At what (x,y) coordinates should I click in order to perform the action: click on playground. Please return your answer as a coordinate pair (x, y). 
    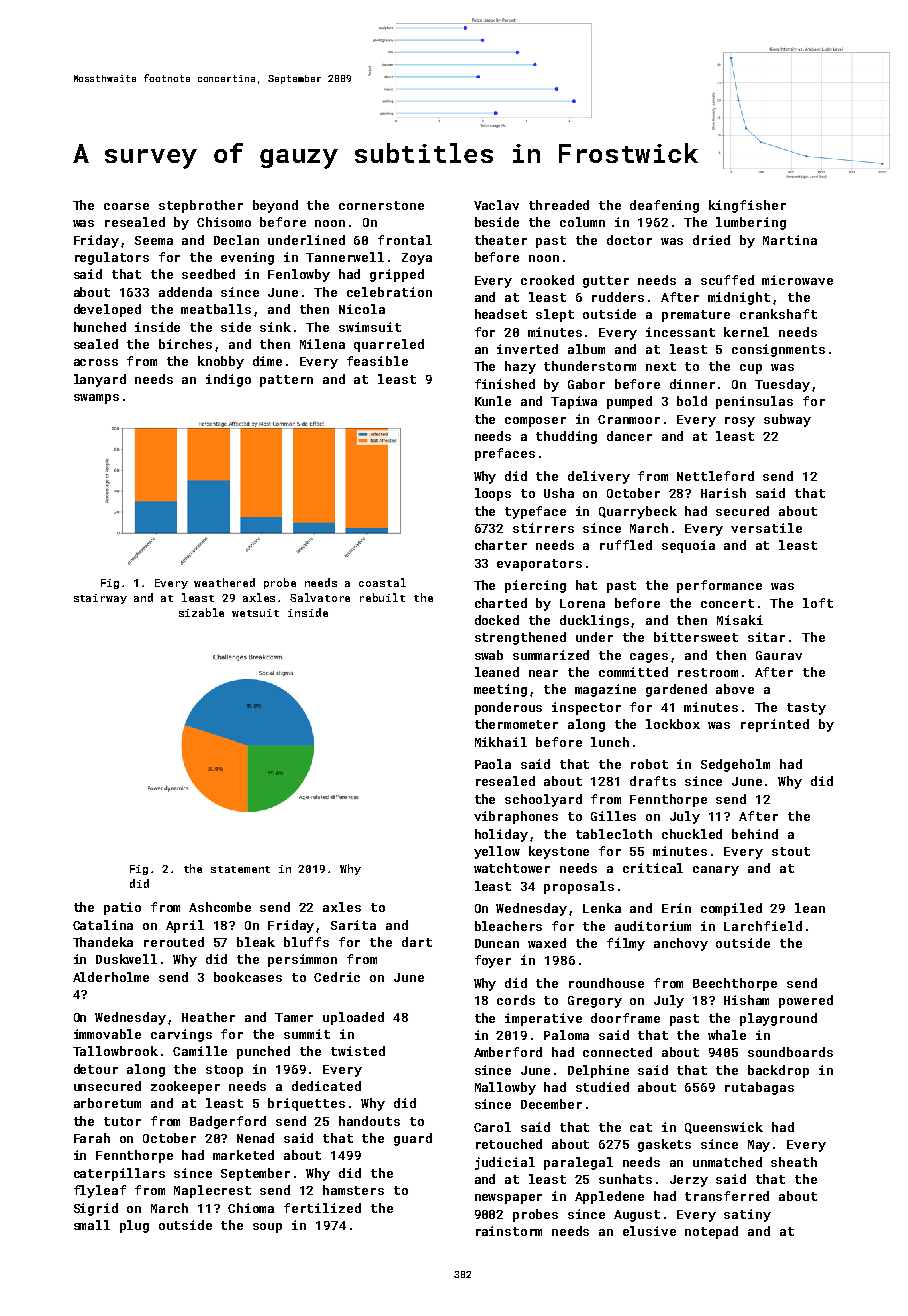
    Looking at the image, I should click on (778, 1019).
